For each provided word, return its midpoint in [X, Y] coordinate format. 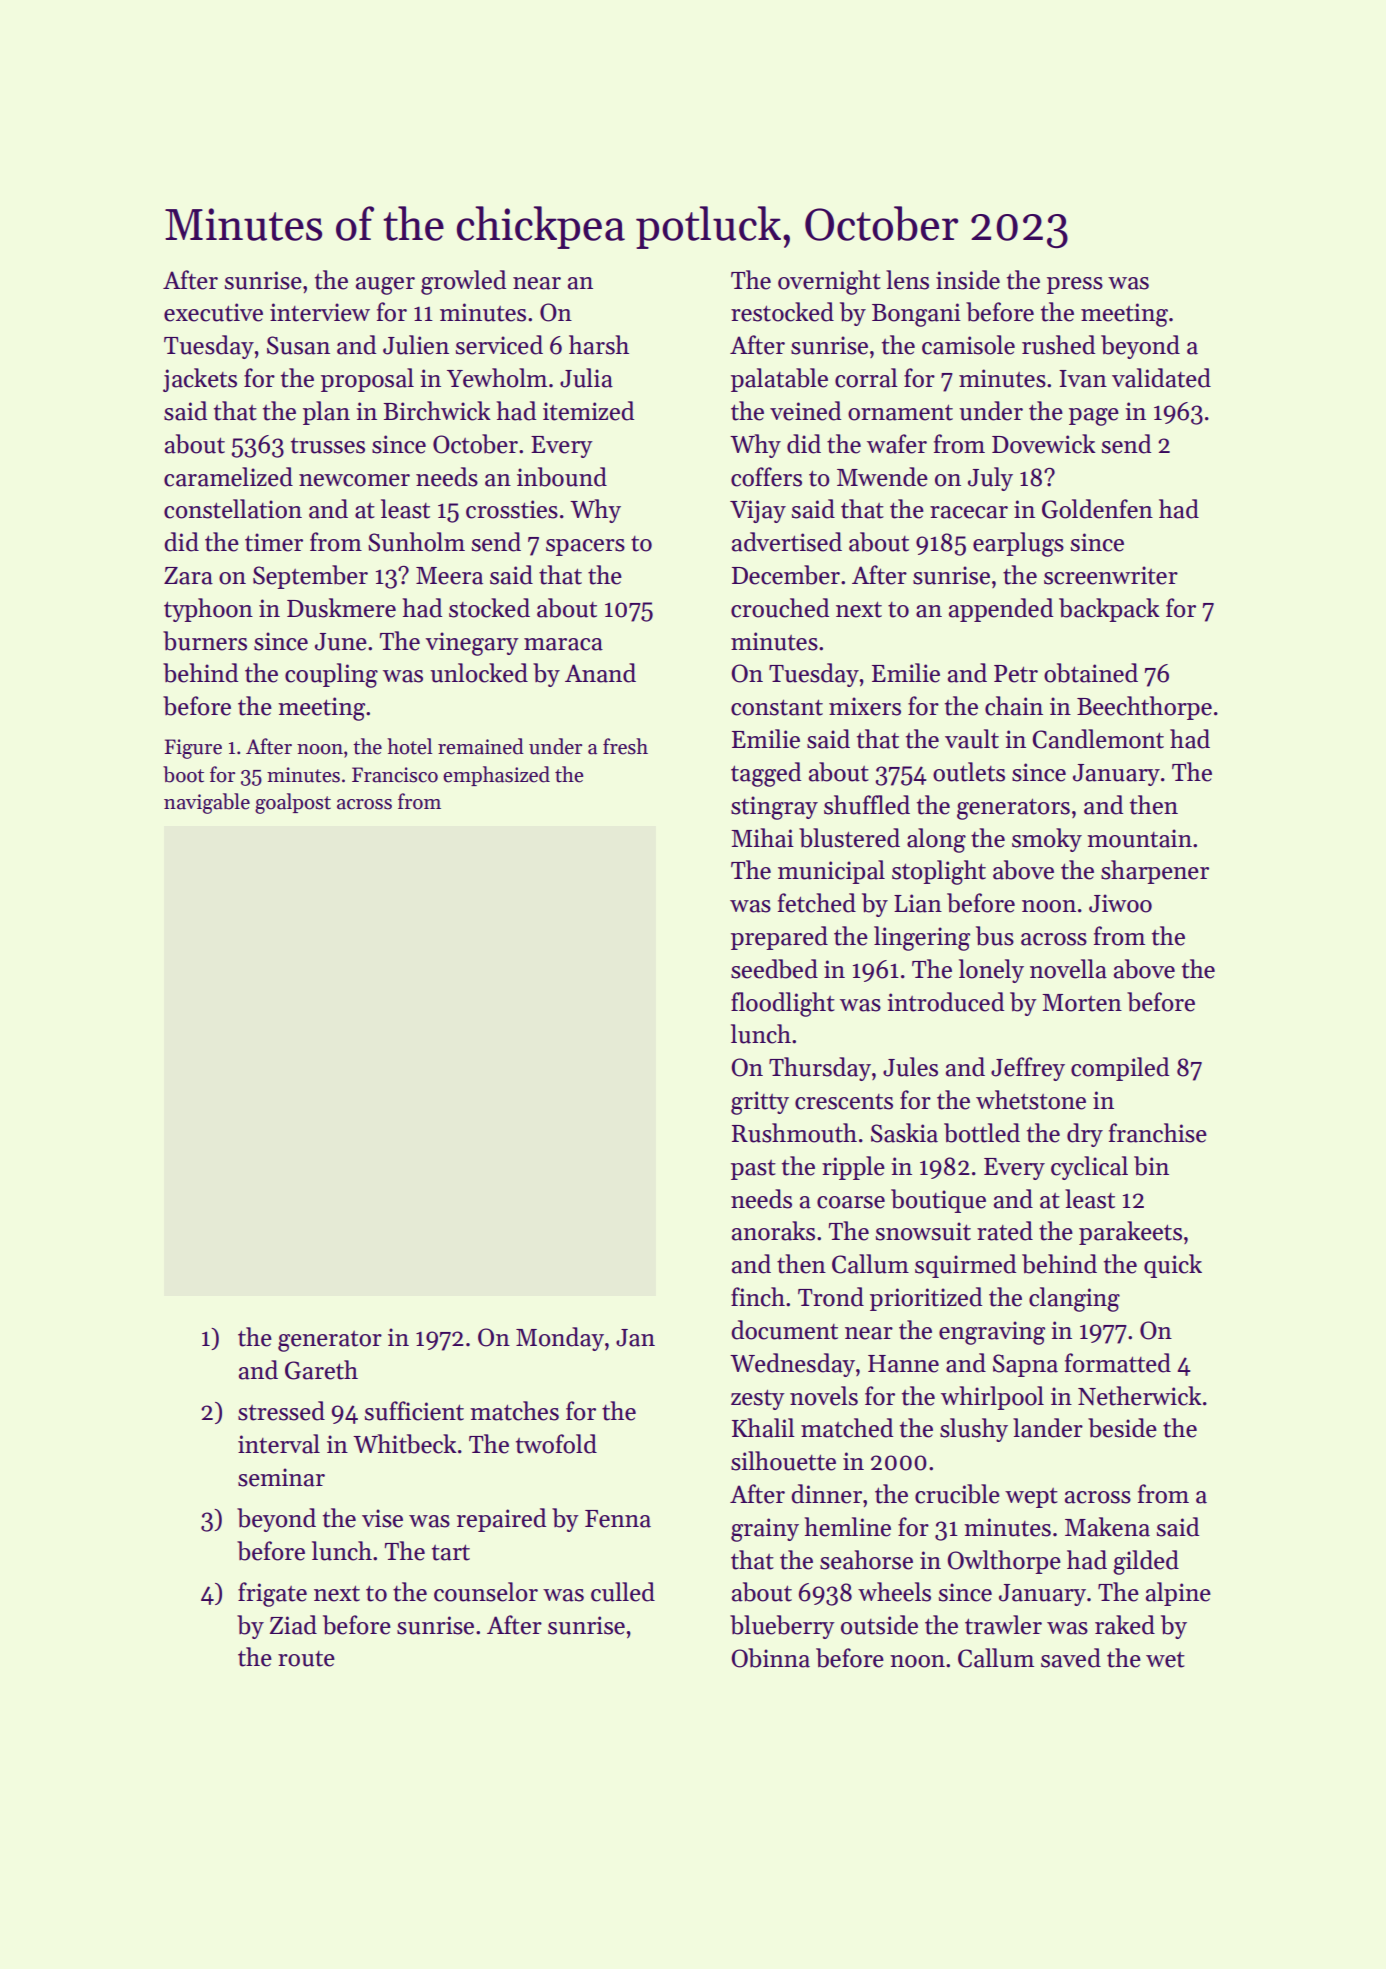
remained [481, 746]
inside [968, 280]
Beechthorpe [1144, 708]
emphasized [496, 776]
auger [385, 286]
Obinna [771, 1658]
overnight [829, 282]
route [306, 1659]
